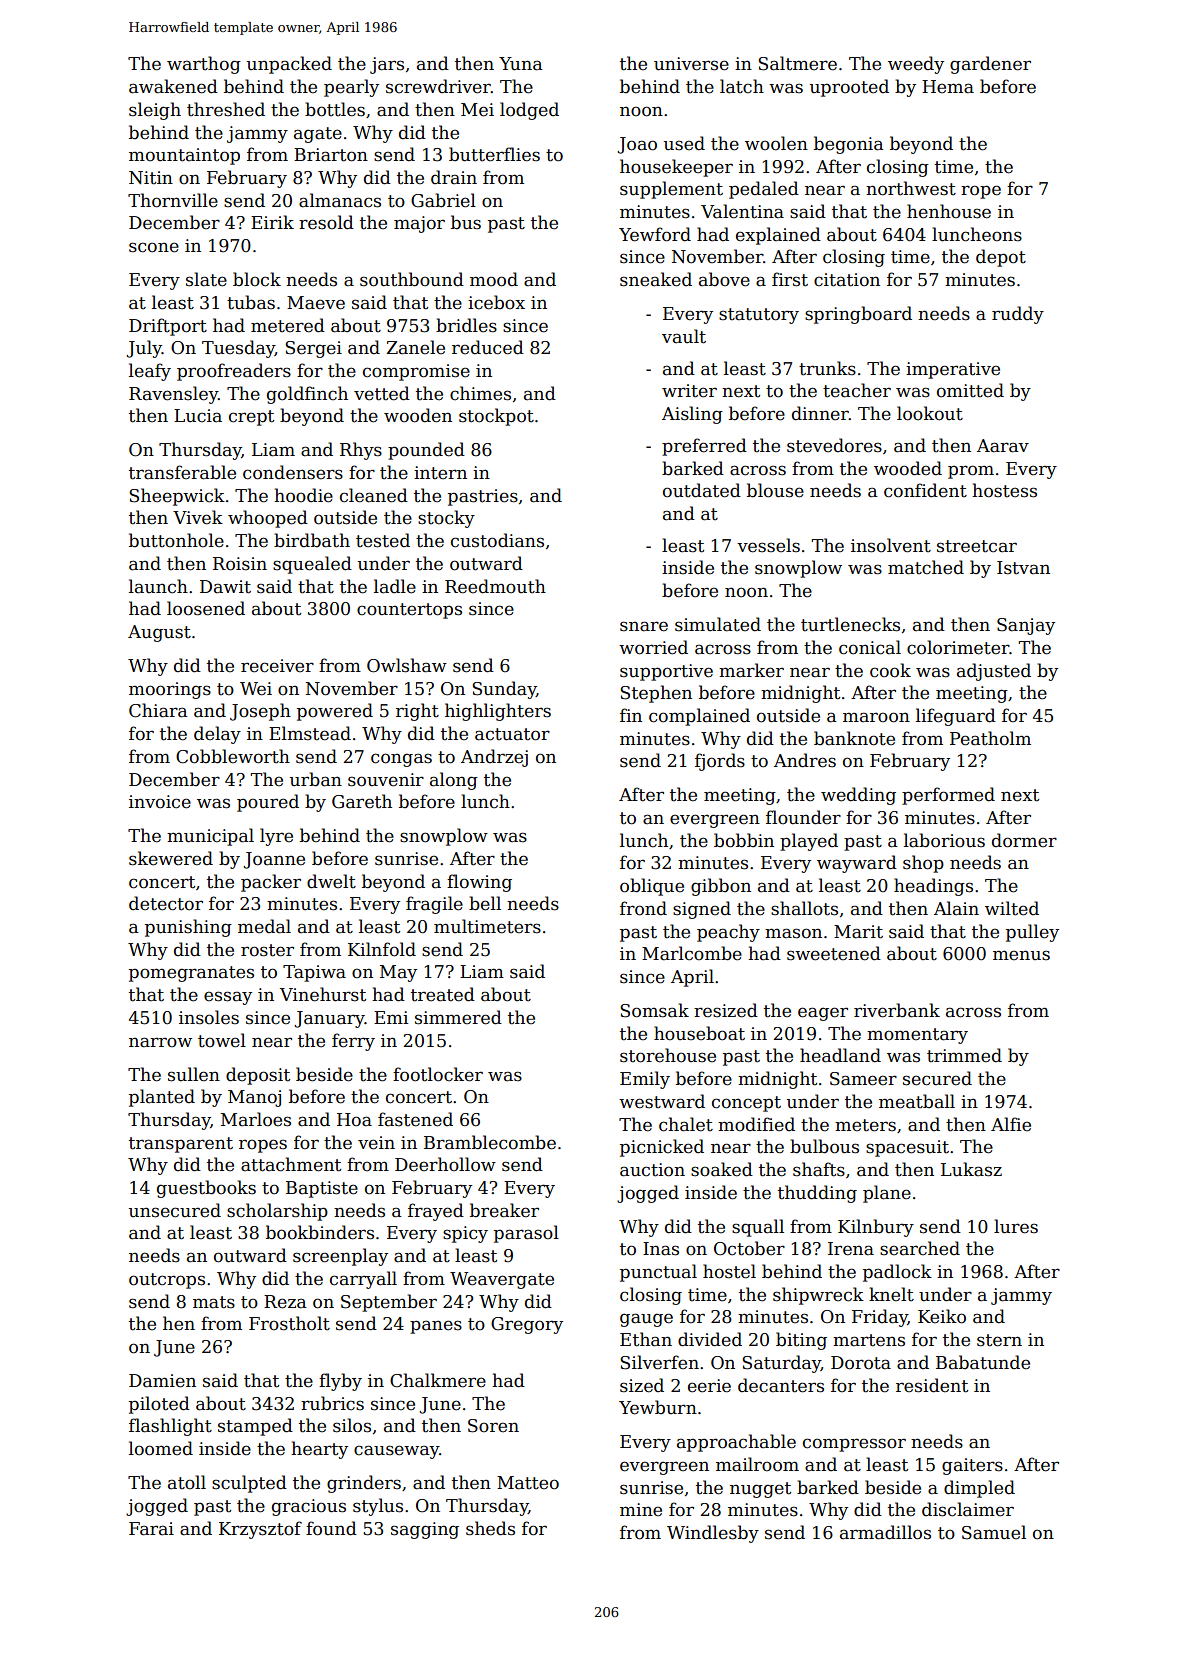 The height and width of the page is (1680, 1188). What do you see at coordinates (527, 1325) in the page?
I see `Gregory` at bounding box center [527, 1325].
